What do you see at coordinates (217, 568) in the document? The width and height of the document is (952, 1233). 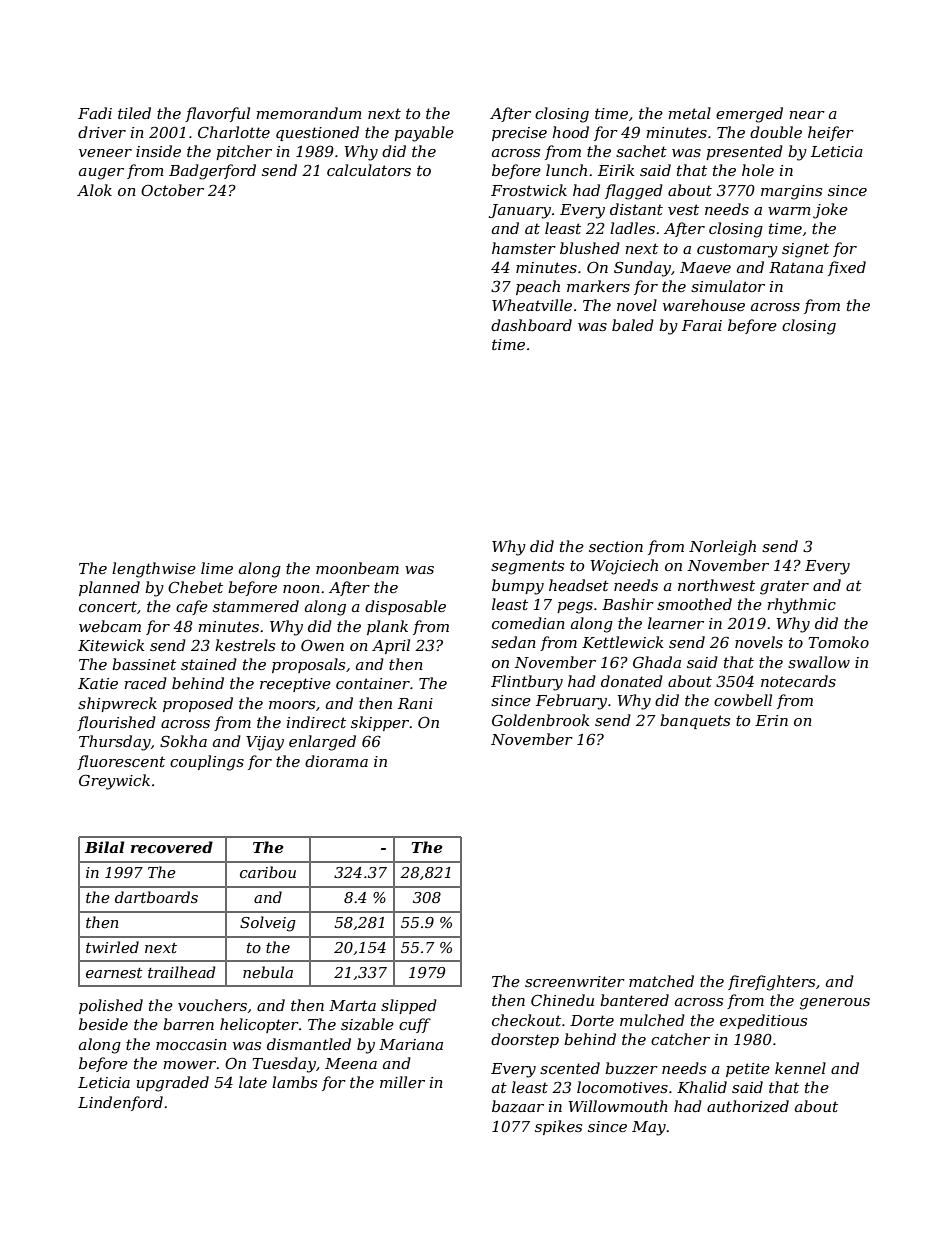 I see `lime` at bounding box center [217, 568].
